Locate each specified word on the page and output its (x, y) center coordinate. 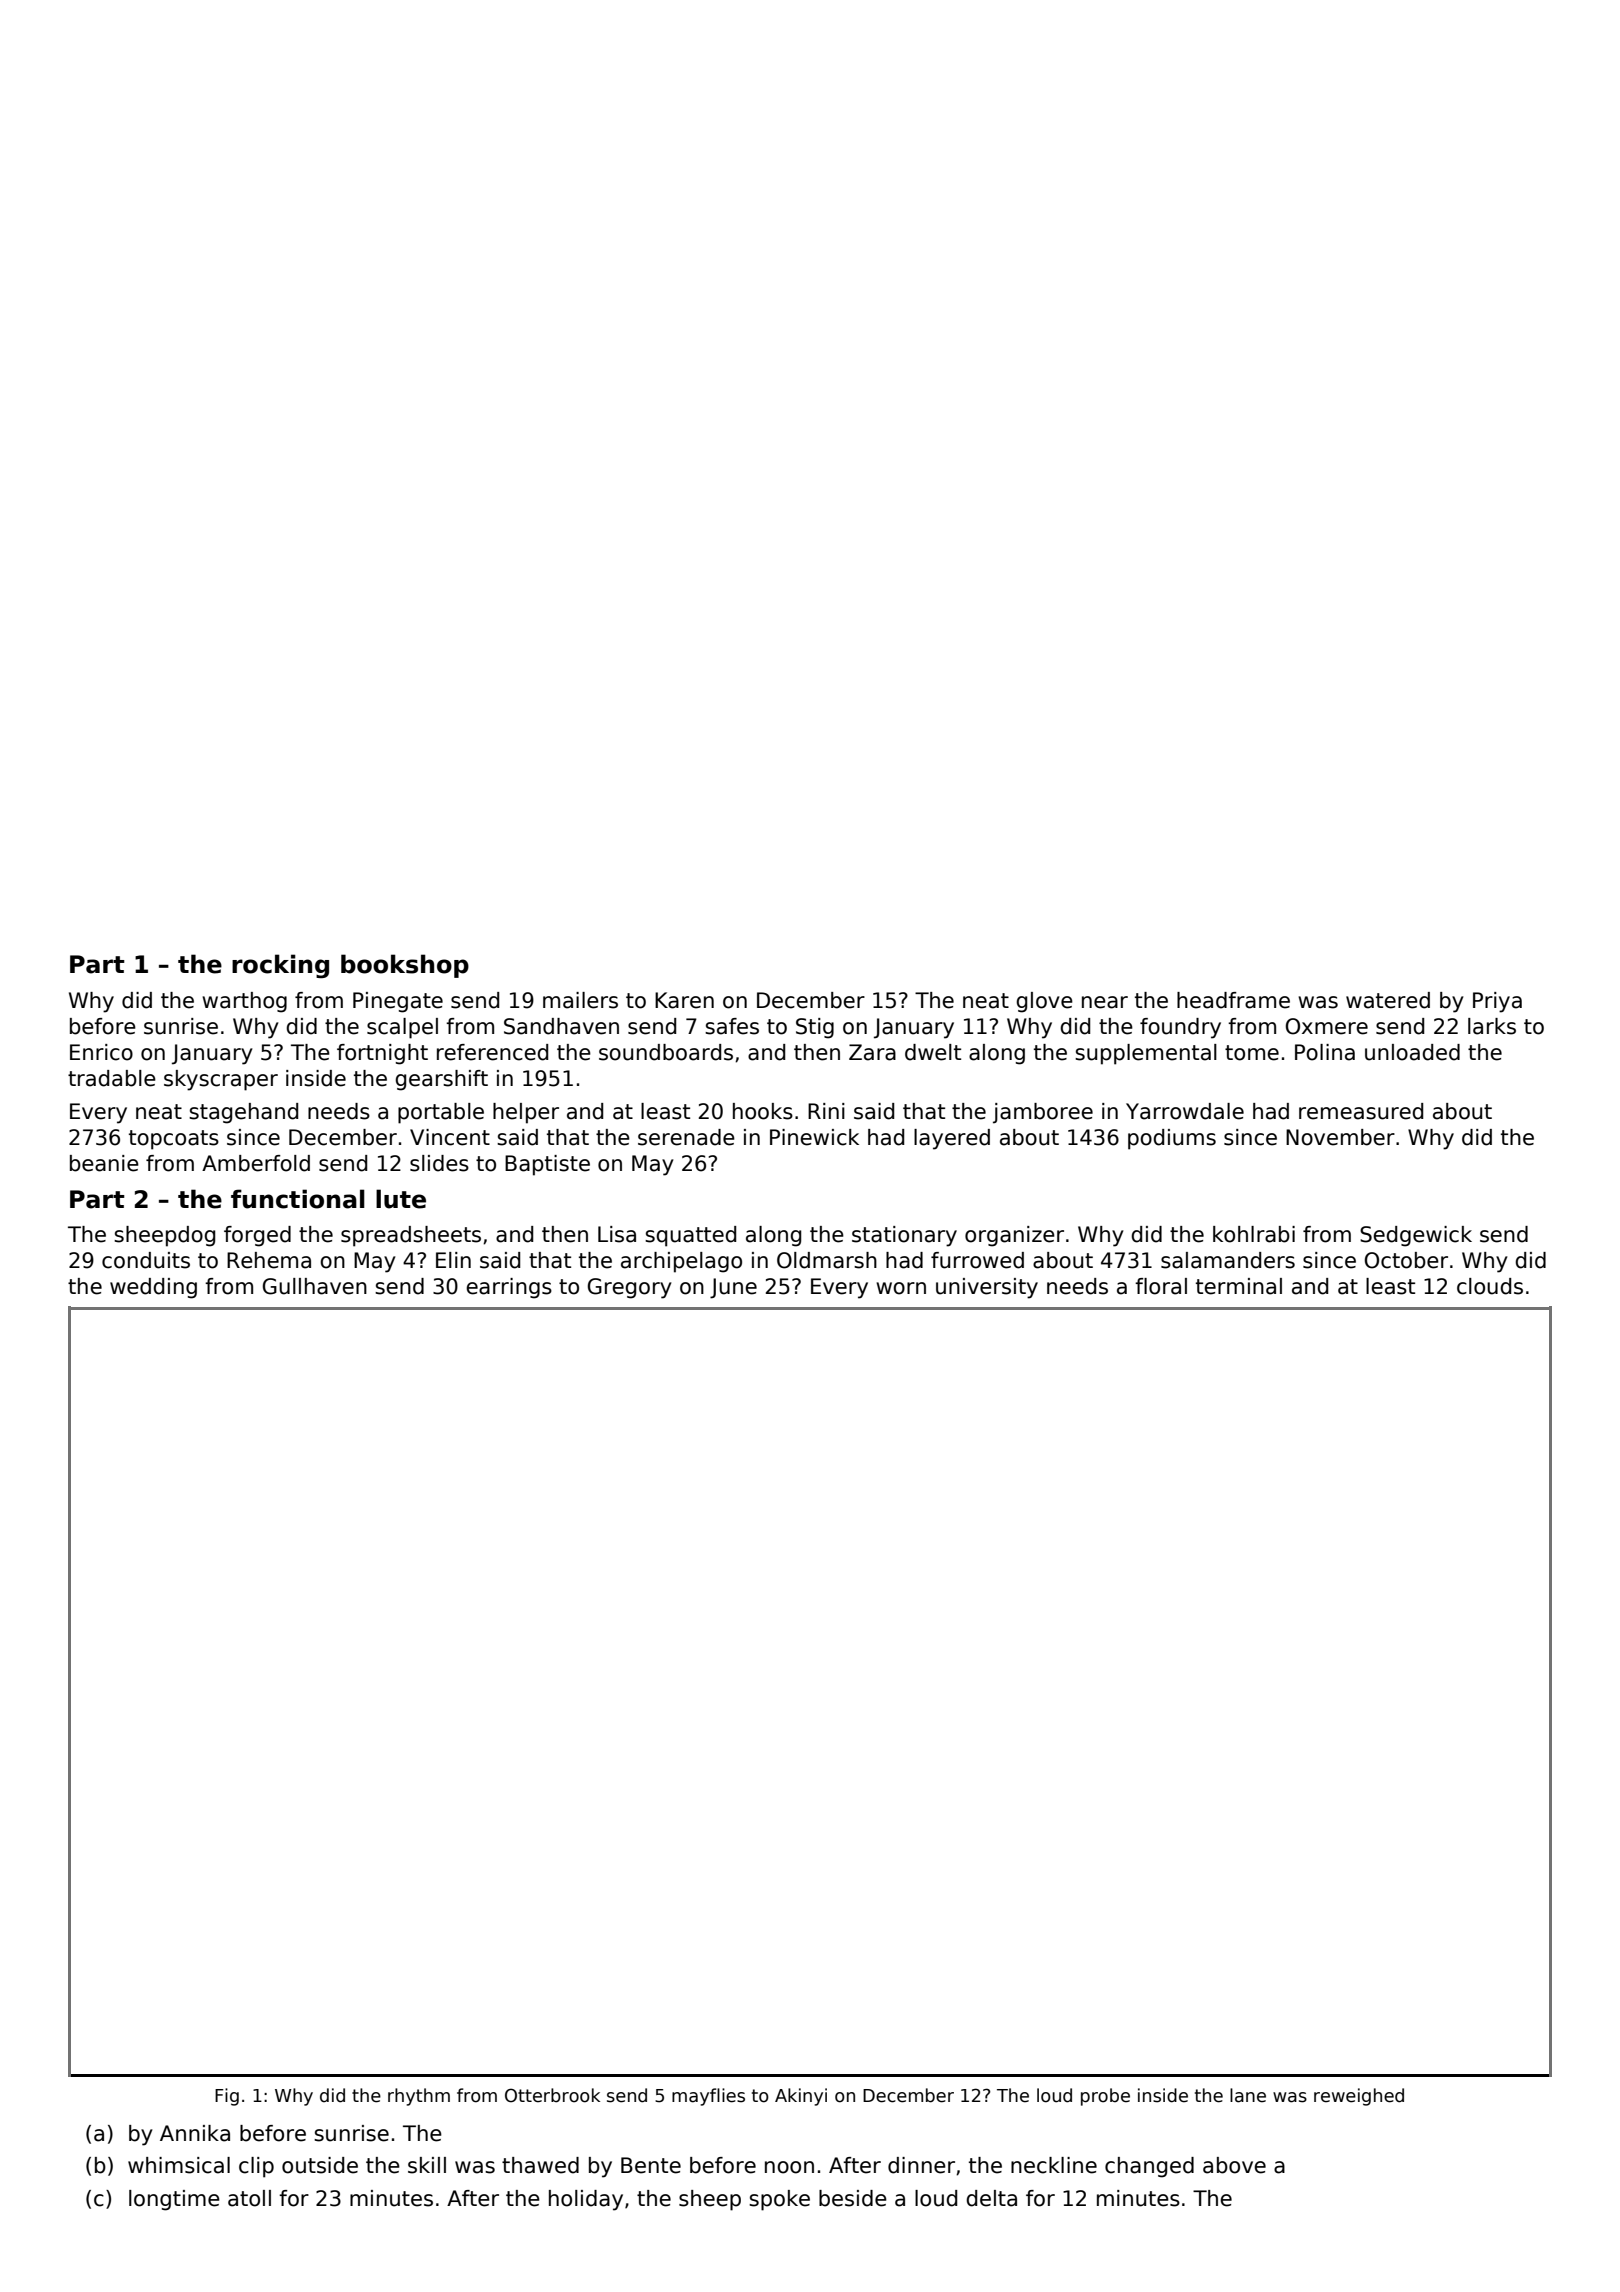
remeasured (1361, 1111)
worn (901, 1288)
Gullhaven (315, 1286)
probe (1105, 2097)
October (1406, 1260)
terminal (1239, 1286)
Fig (227, 2097)
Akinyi (801, 2097)
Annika (195, 2133)
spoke (779, 2200)
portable (441, 1113)
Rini (826, 1111)
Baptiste (547, 1165)
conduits (146, 1260)
